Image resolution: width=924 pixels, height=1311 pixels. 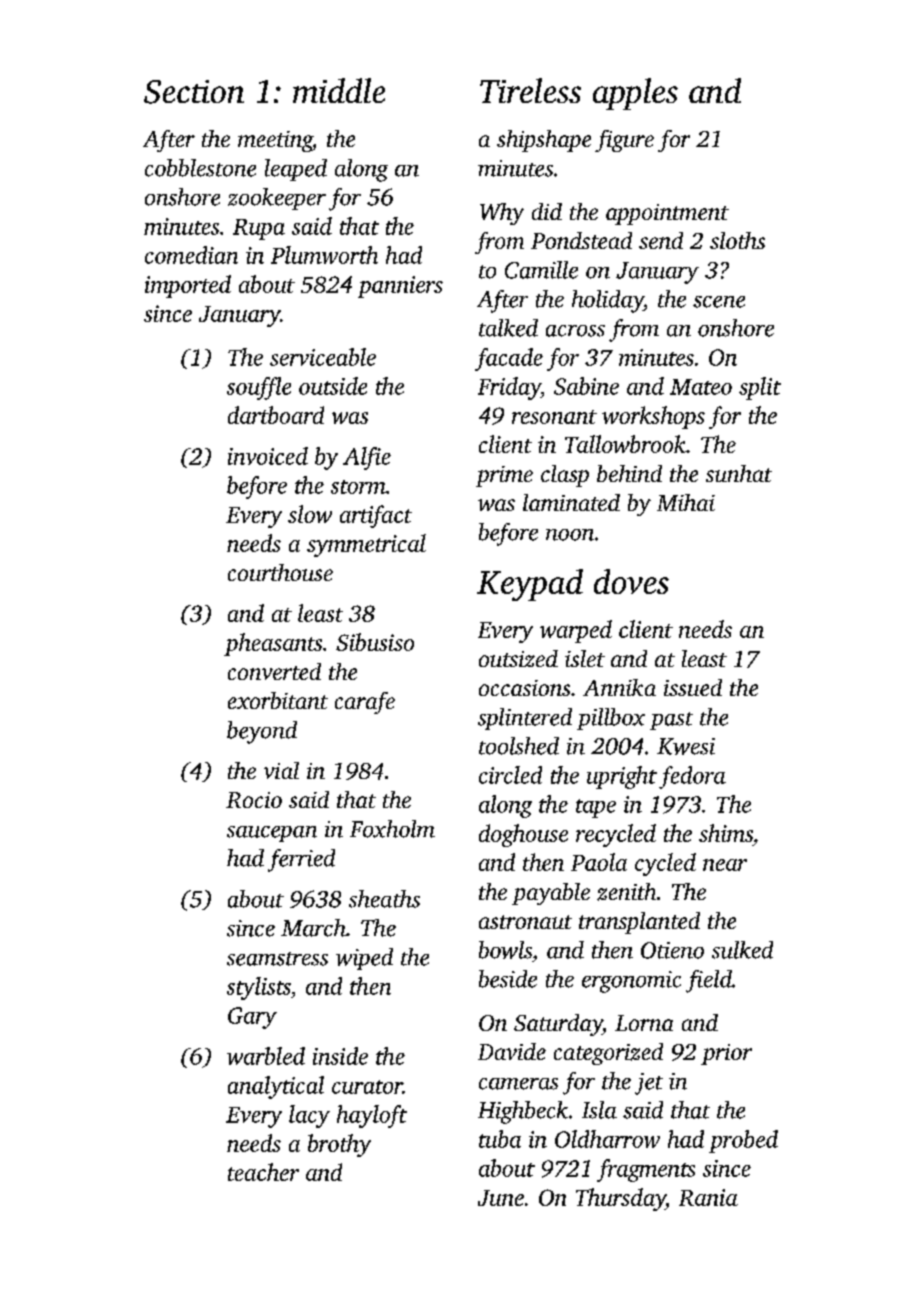 I want to click on apples, so click(x=635, y=94).
